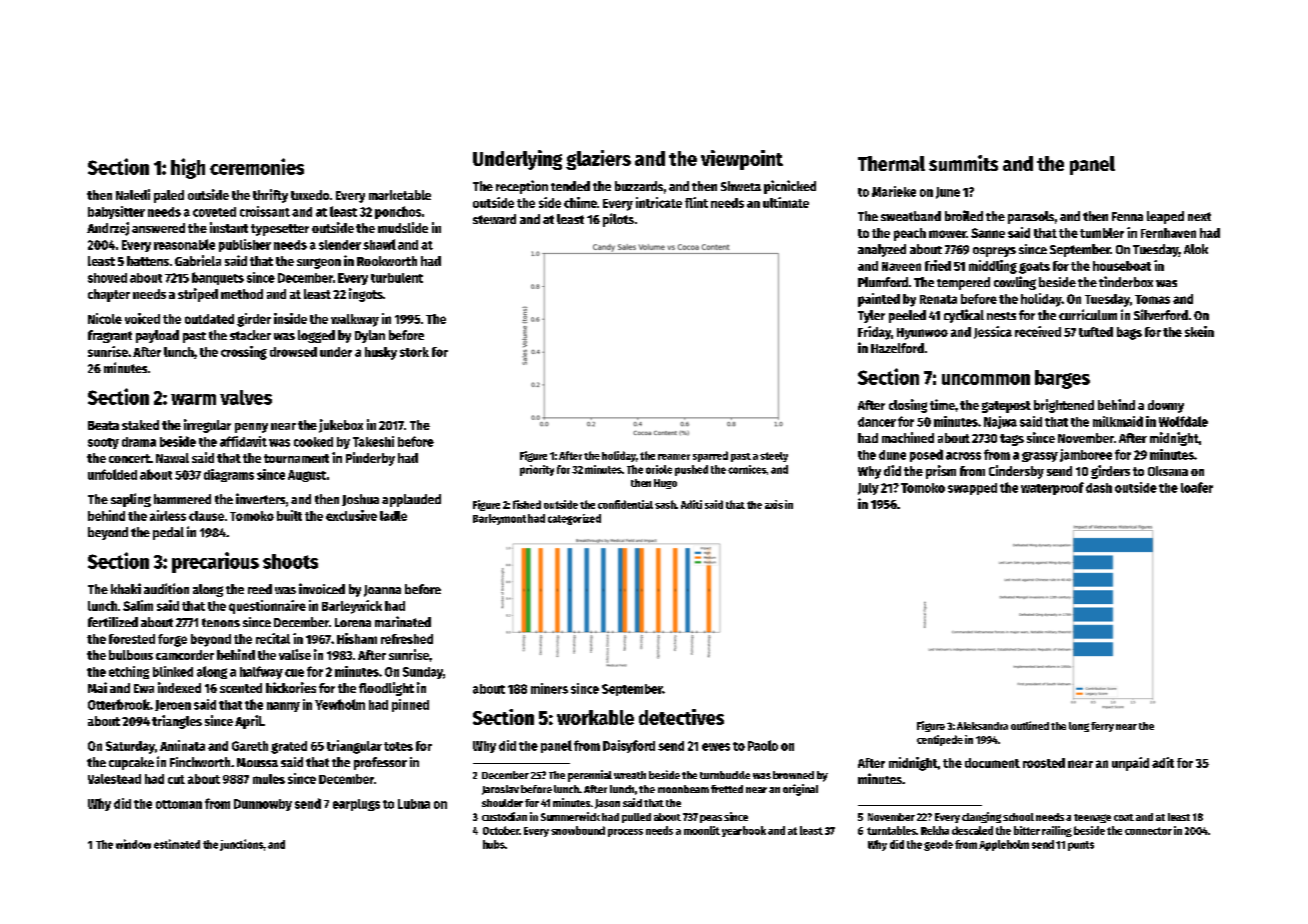 This image has height=924, width=1308. What do you see at coordinates (386, 689) in the image?
I see `floodlight` at bounding box center [386, 689].
